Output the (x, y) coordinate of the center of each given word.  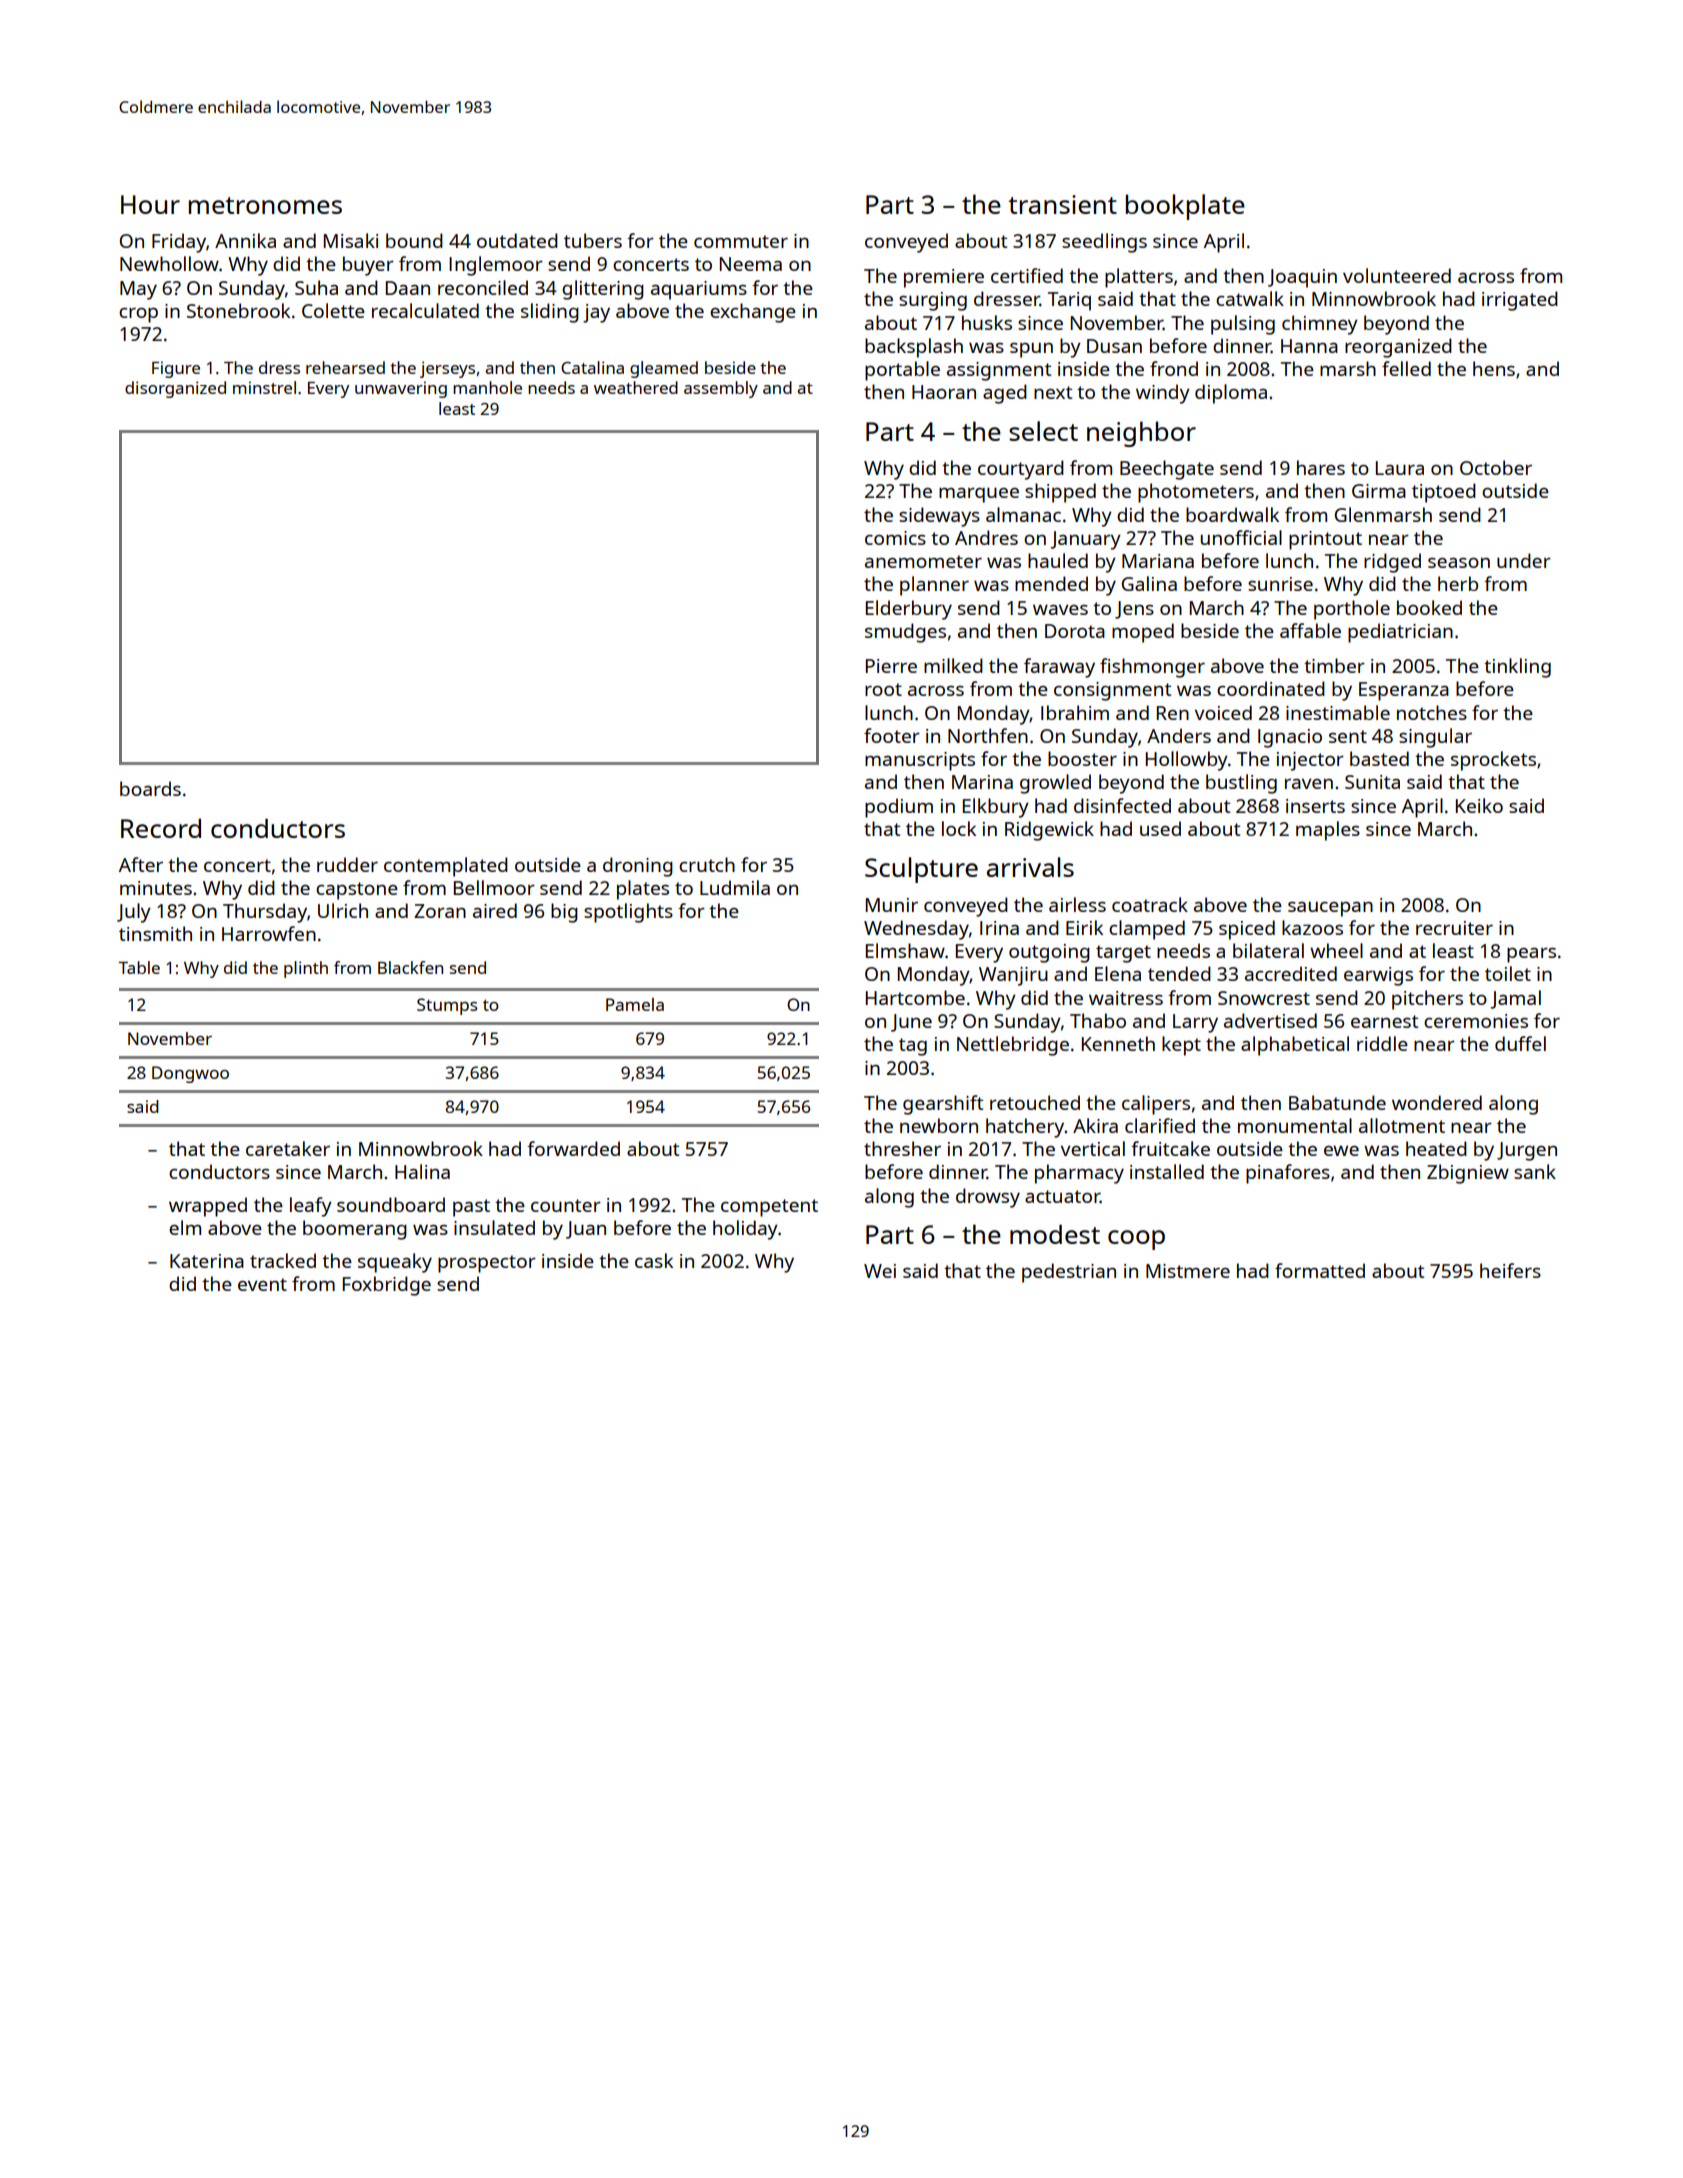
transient (1062, 204)
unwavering (401, 389)
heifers (1510, 1270)
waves (1060, 609)
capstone (357, 891)
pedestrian (1069, 1273)
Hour (150, 204)
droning (638, 867)
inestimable (1338, 712)
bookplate (1185, 207)
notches (1432, 712)
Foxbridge (387, 1286)
